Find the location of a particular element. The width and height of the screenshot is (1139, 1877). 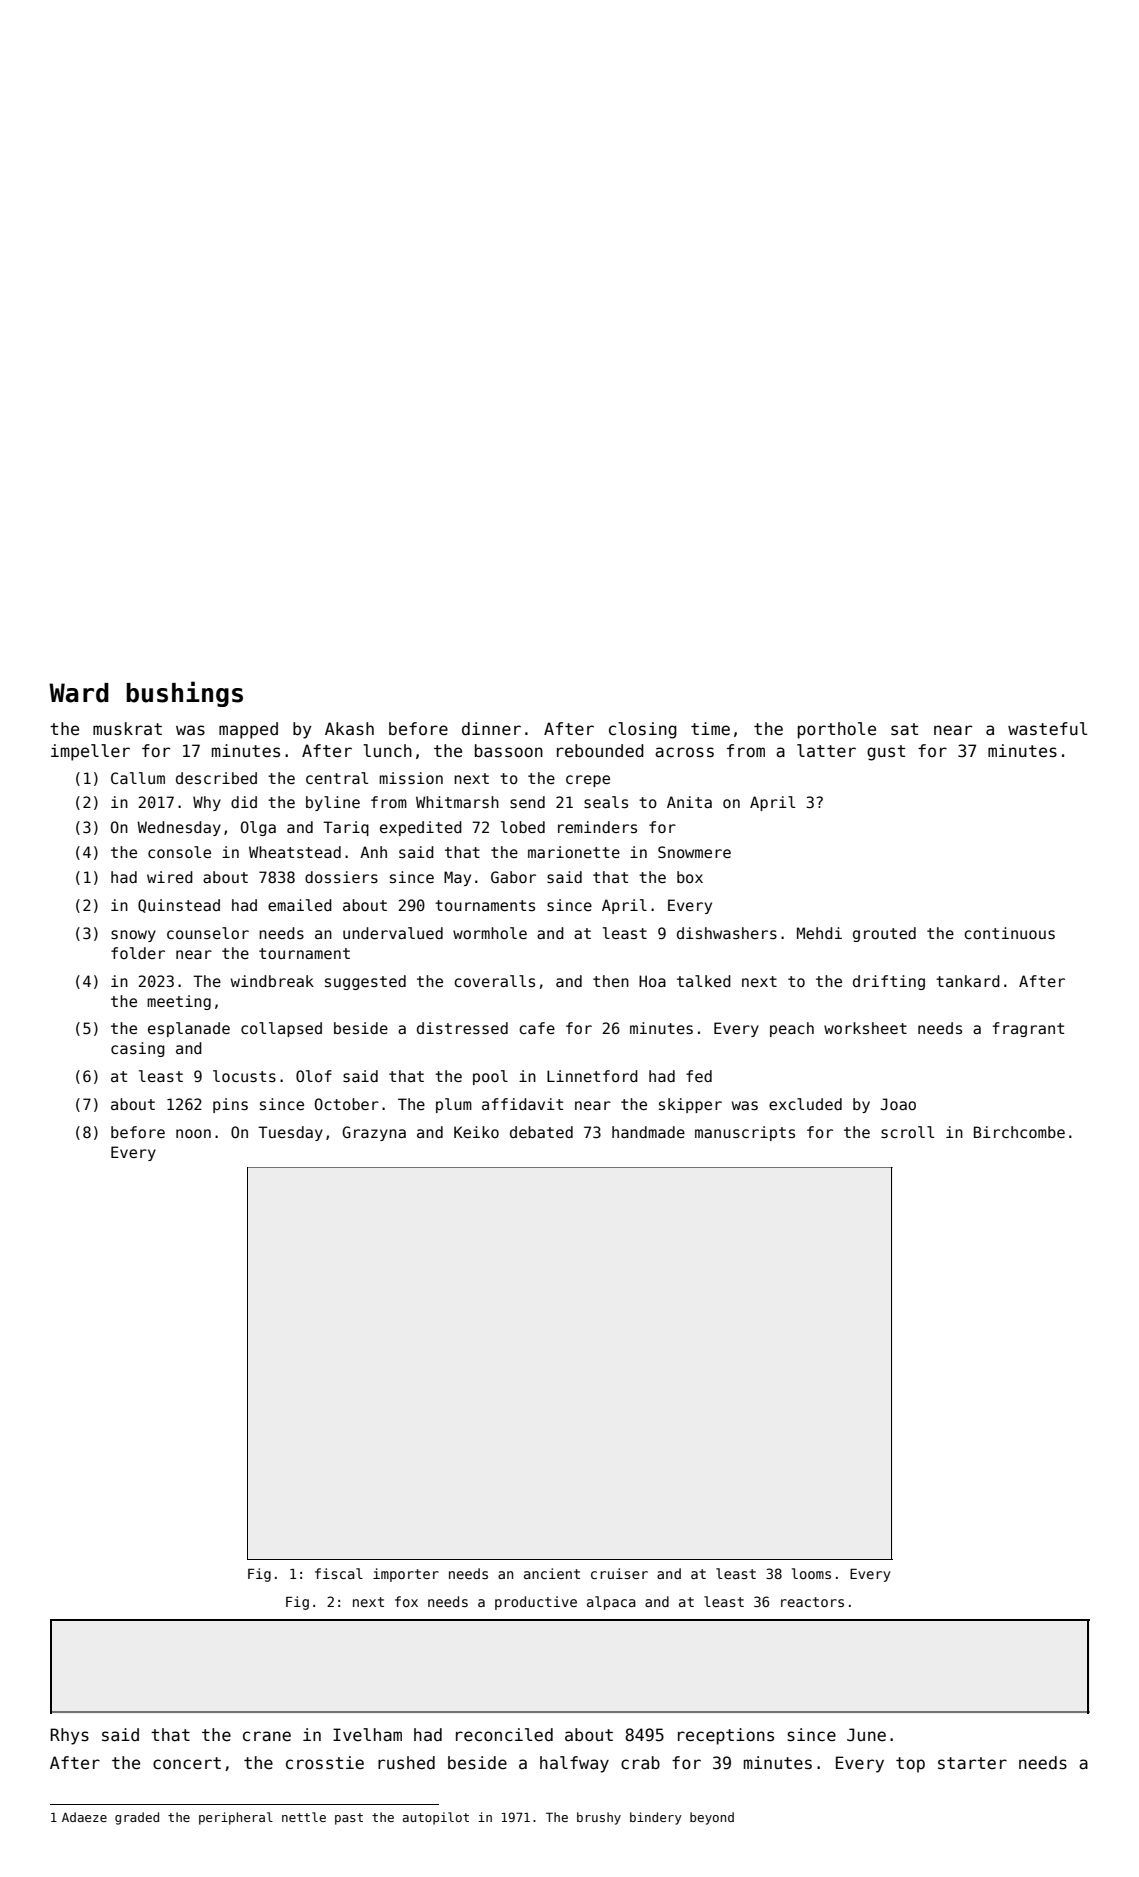

Adaeze is located at coordinates (84, 1817).
